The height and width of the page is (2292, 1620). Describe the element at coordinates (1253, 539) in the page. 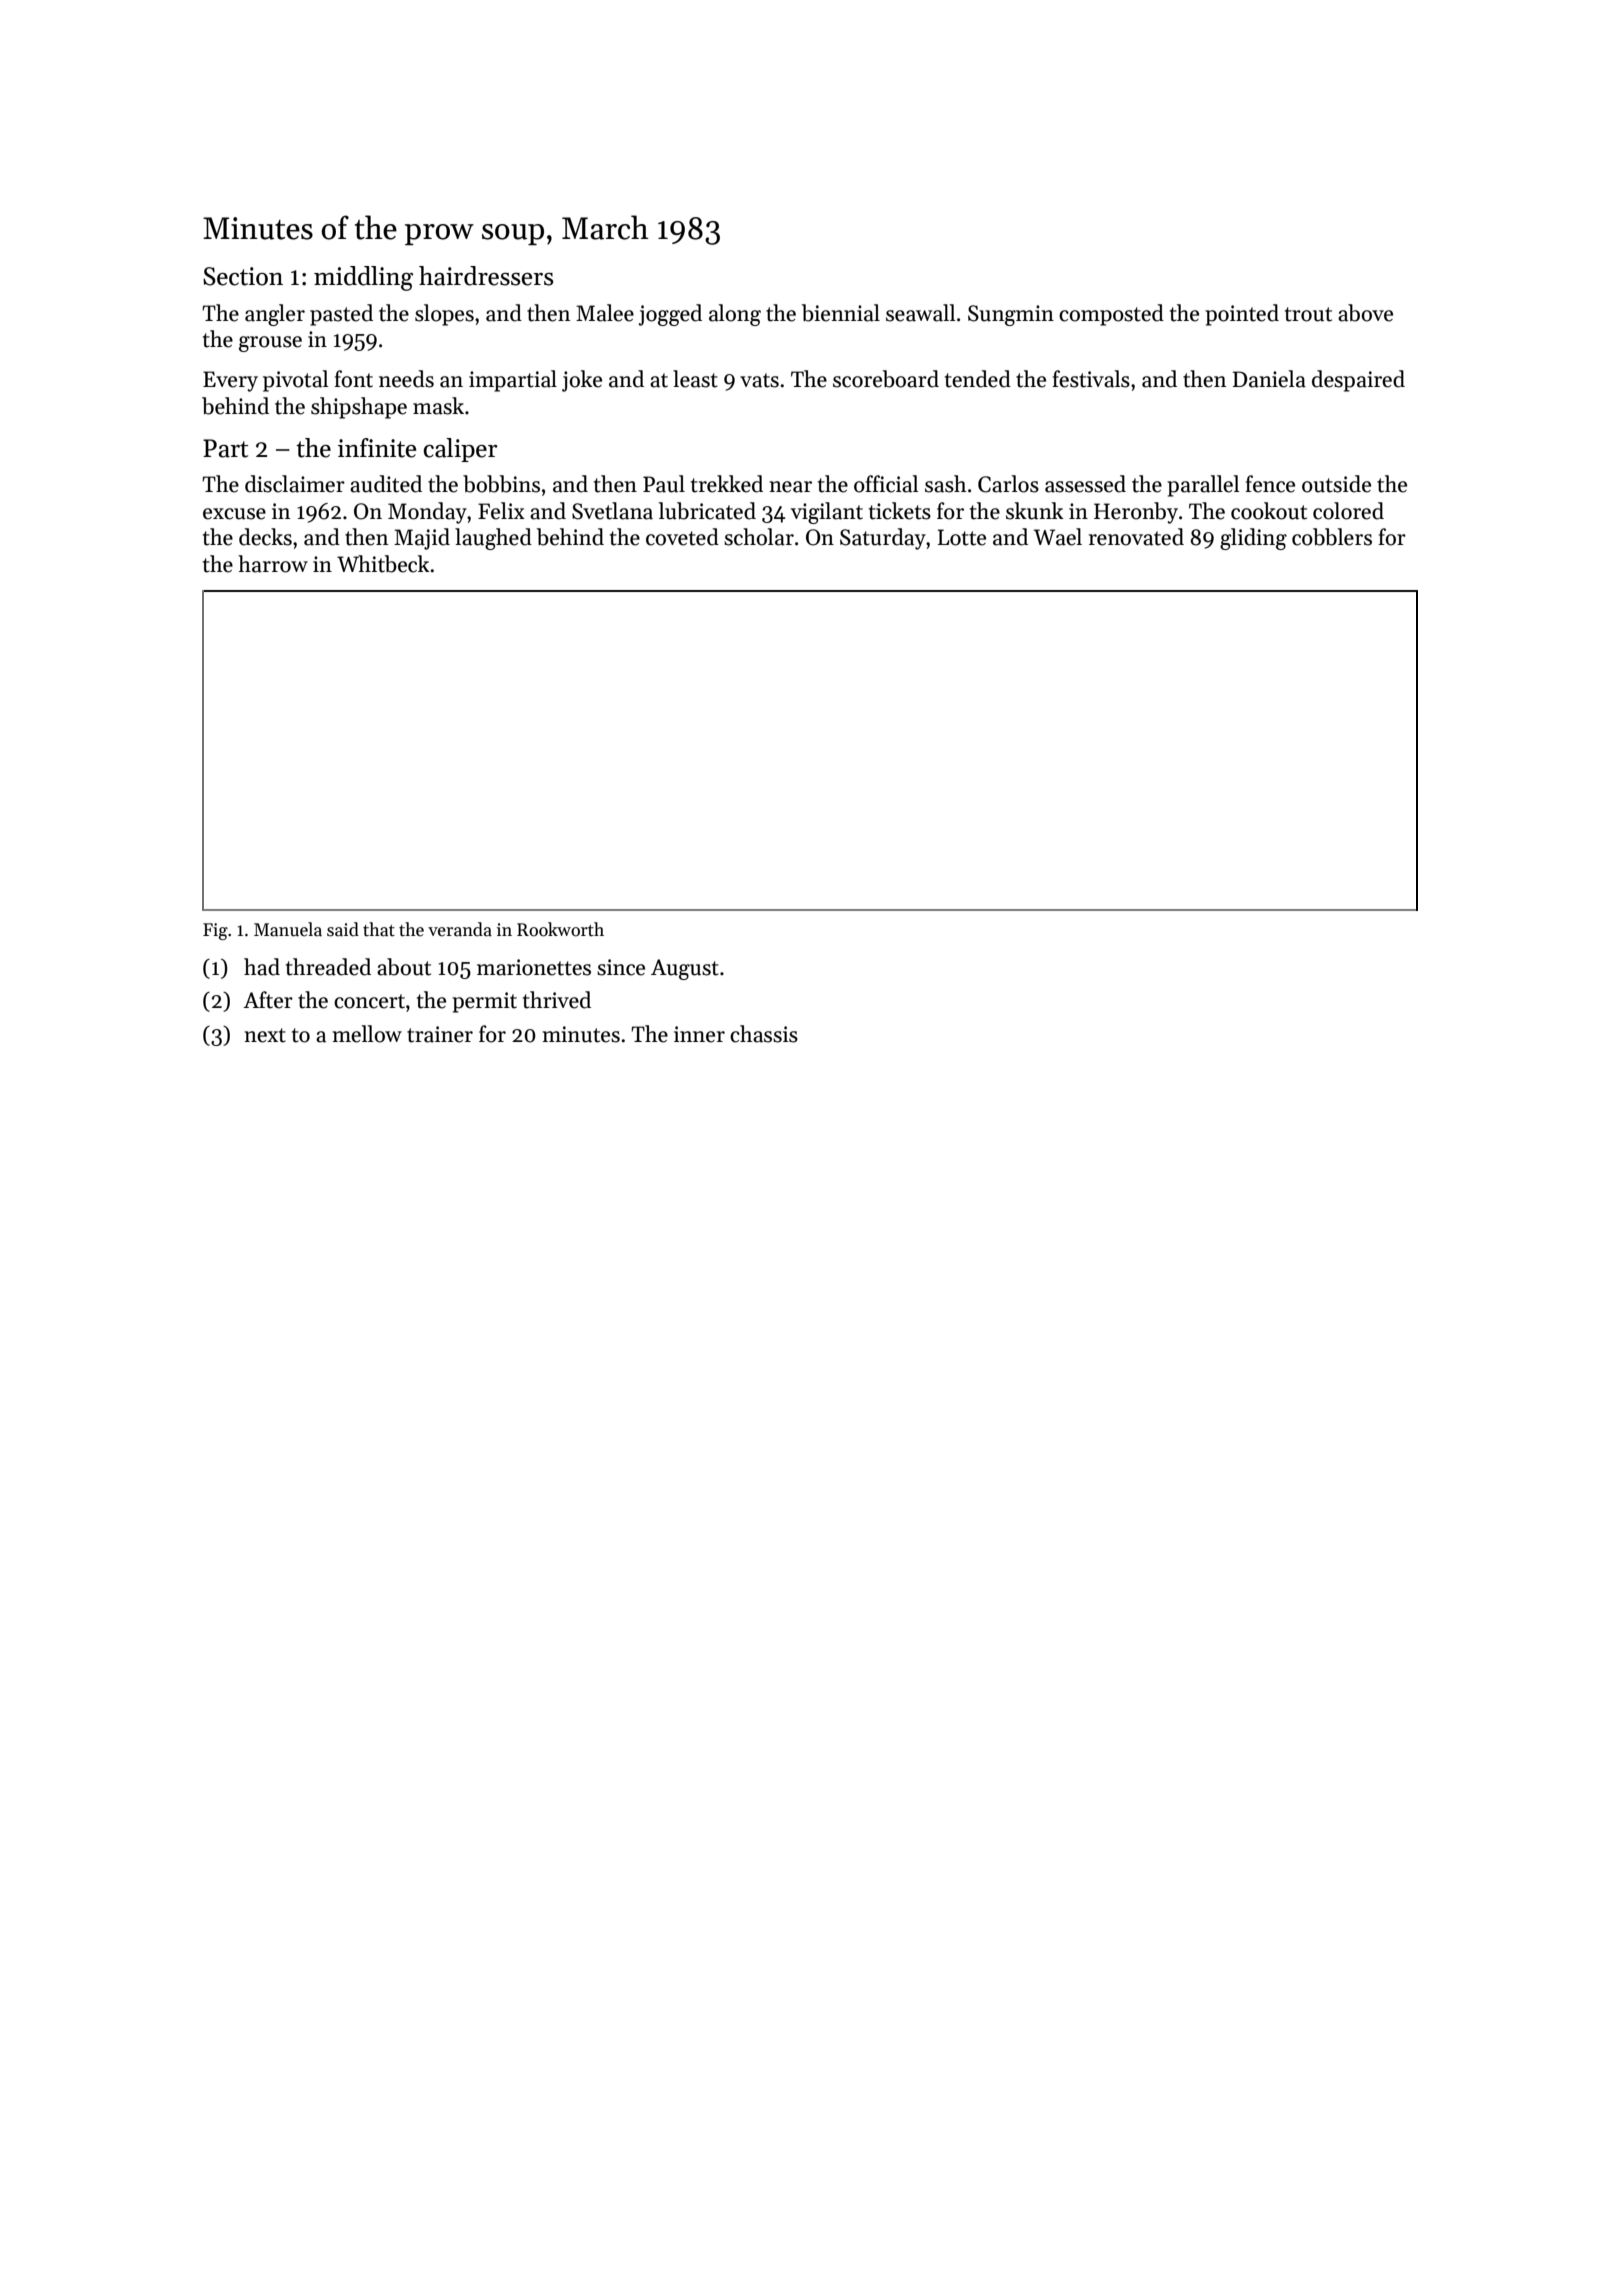

I see `gliding` at that location.
